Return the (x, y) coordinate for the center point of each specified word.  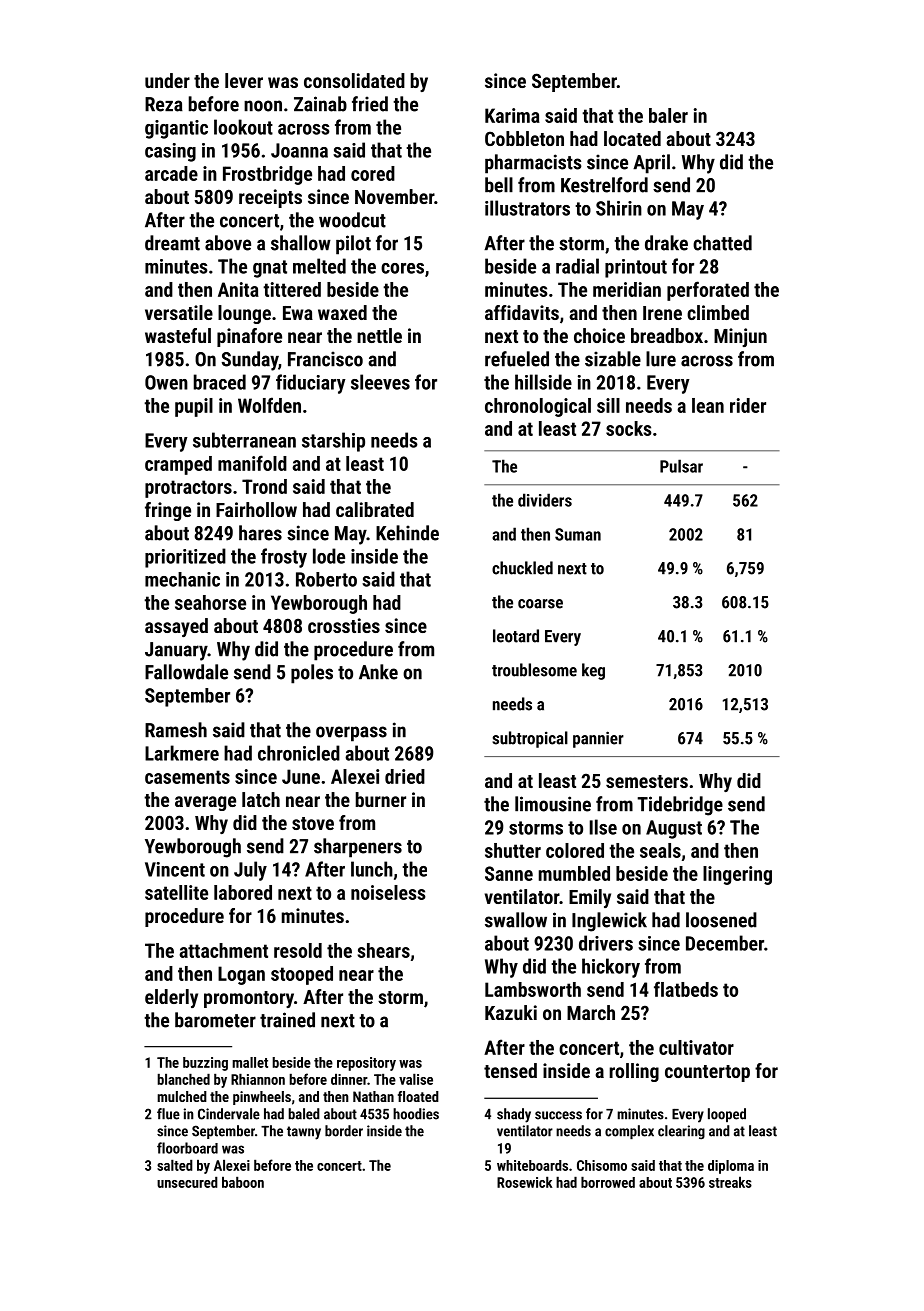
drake (666, 243)
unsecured (187, 1182)
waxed (342, 312)
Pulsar (681, 466)
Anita (238, 289)
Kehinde (407, 533)
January (176, 651)
